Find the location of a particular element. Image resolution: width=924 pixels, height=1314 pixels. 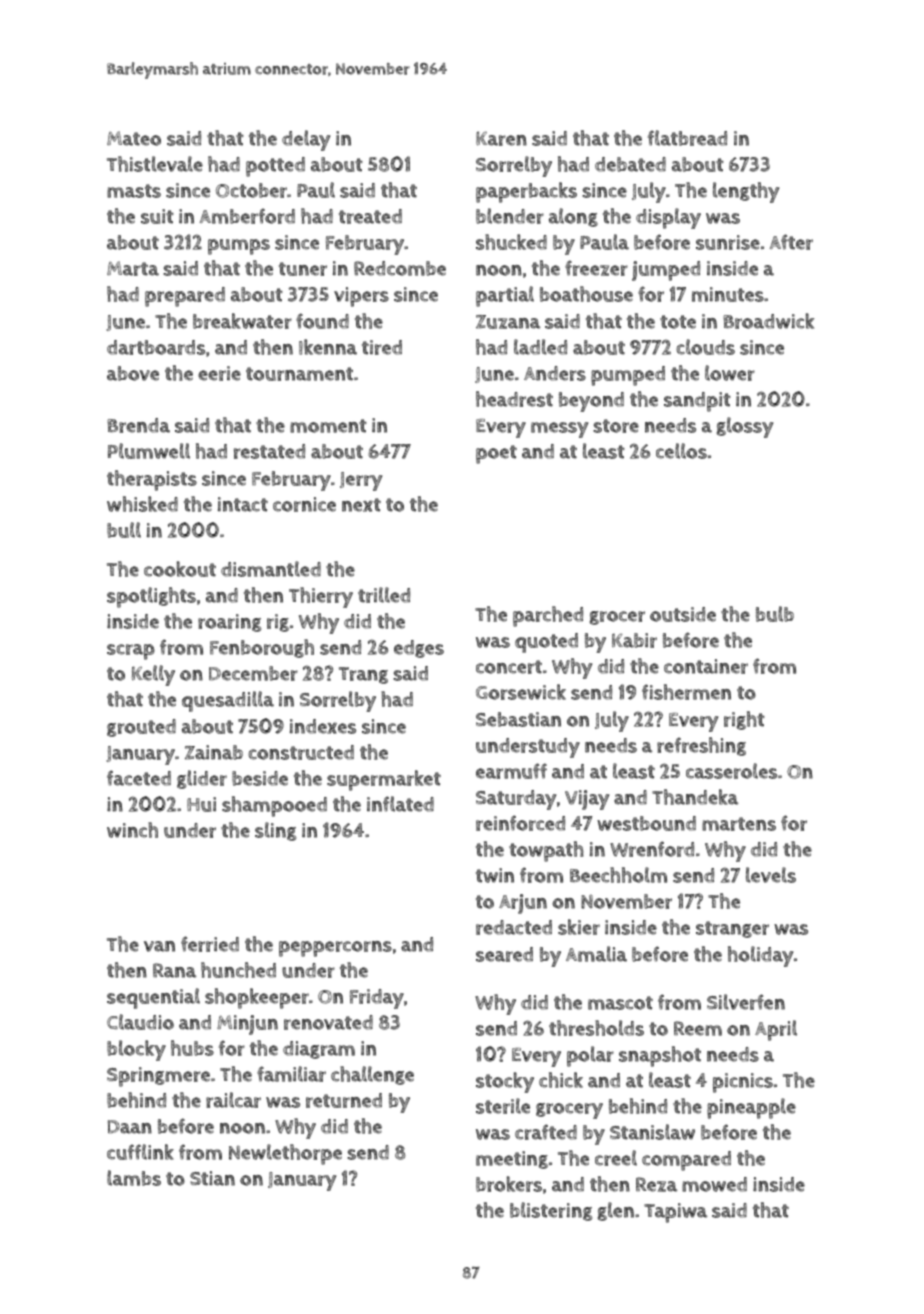

Daan is located at coordinates (130, 1127).
